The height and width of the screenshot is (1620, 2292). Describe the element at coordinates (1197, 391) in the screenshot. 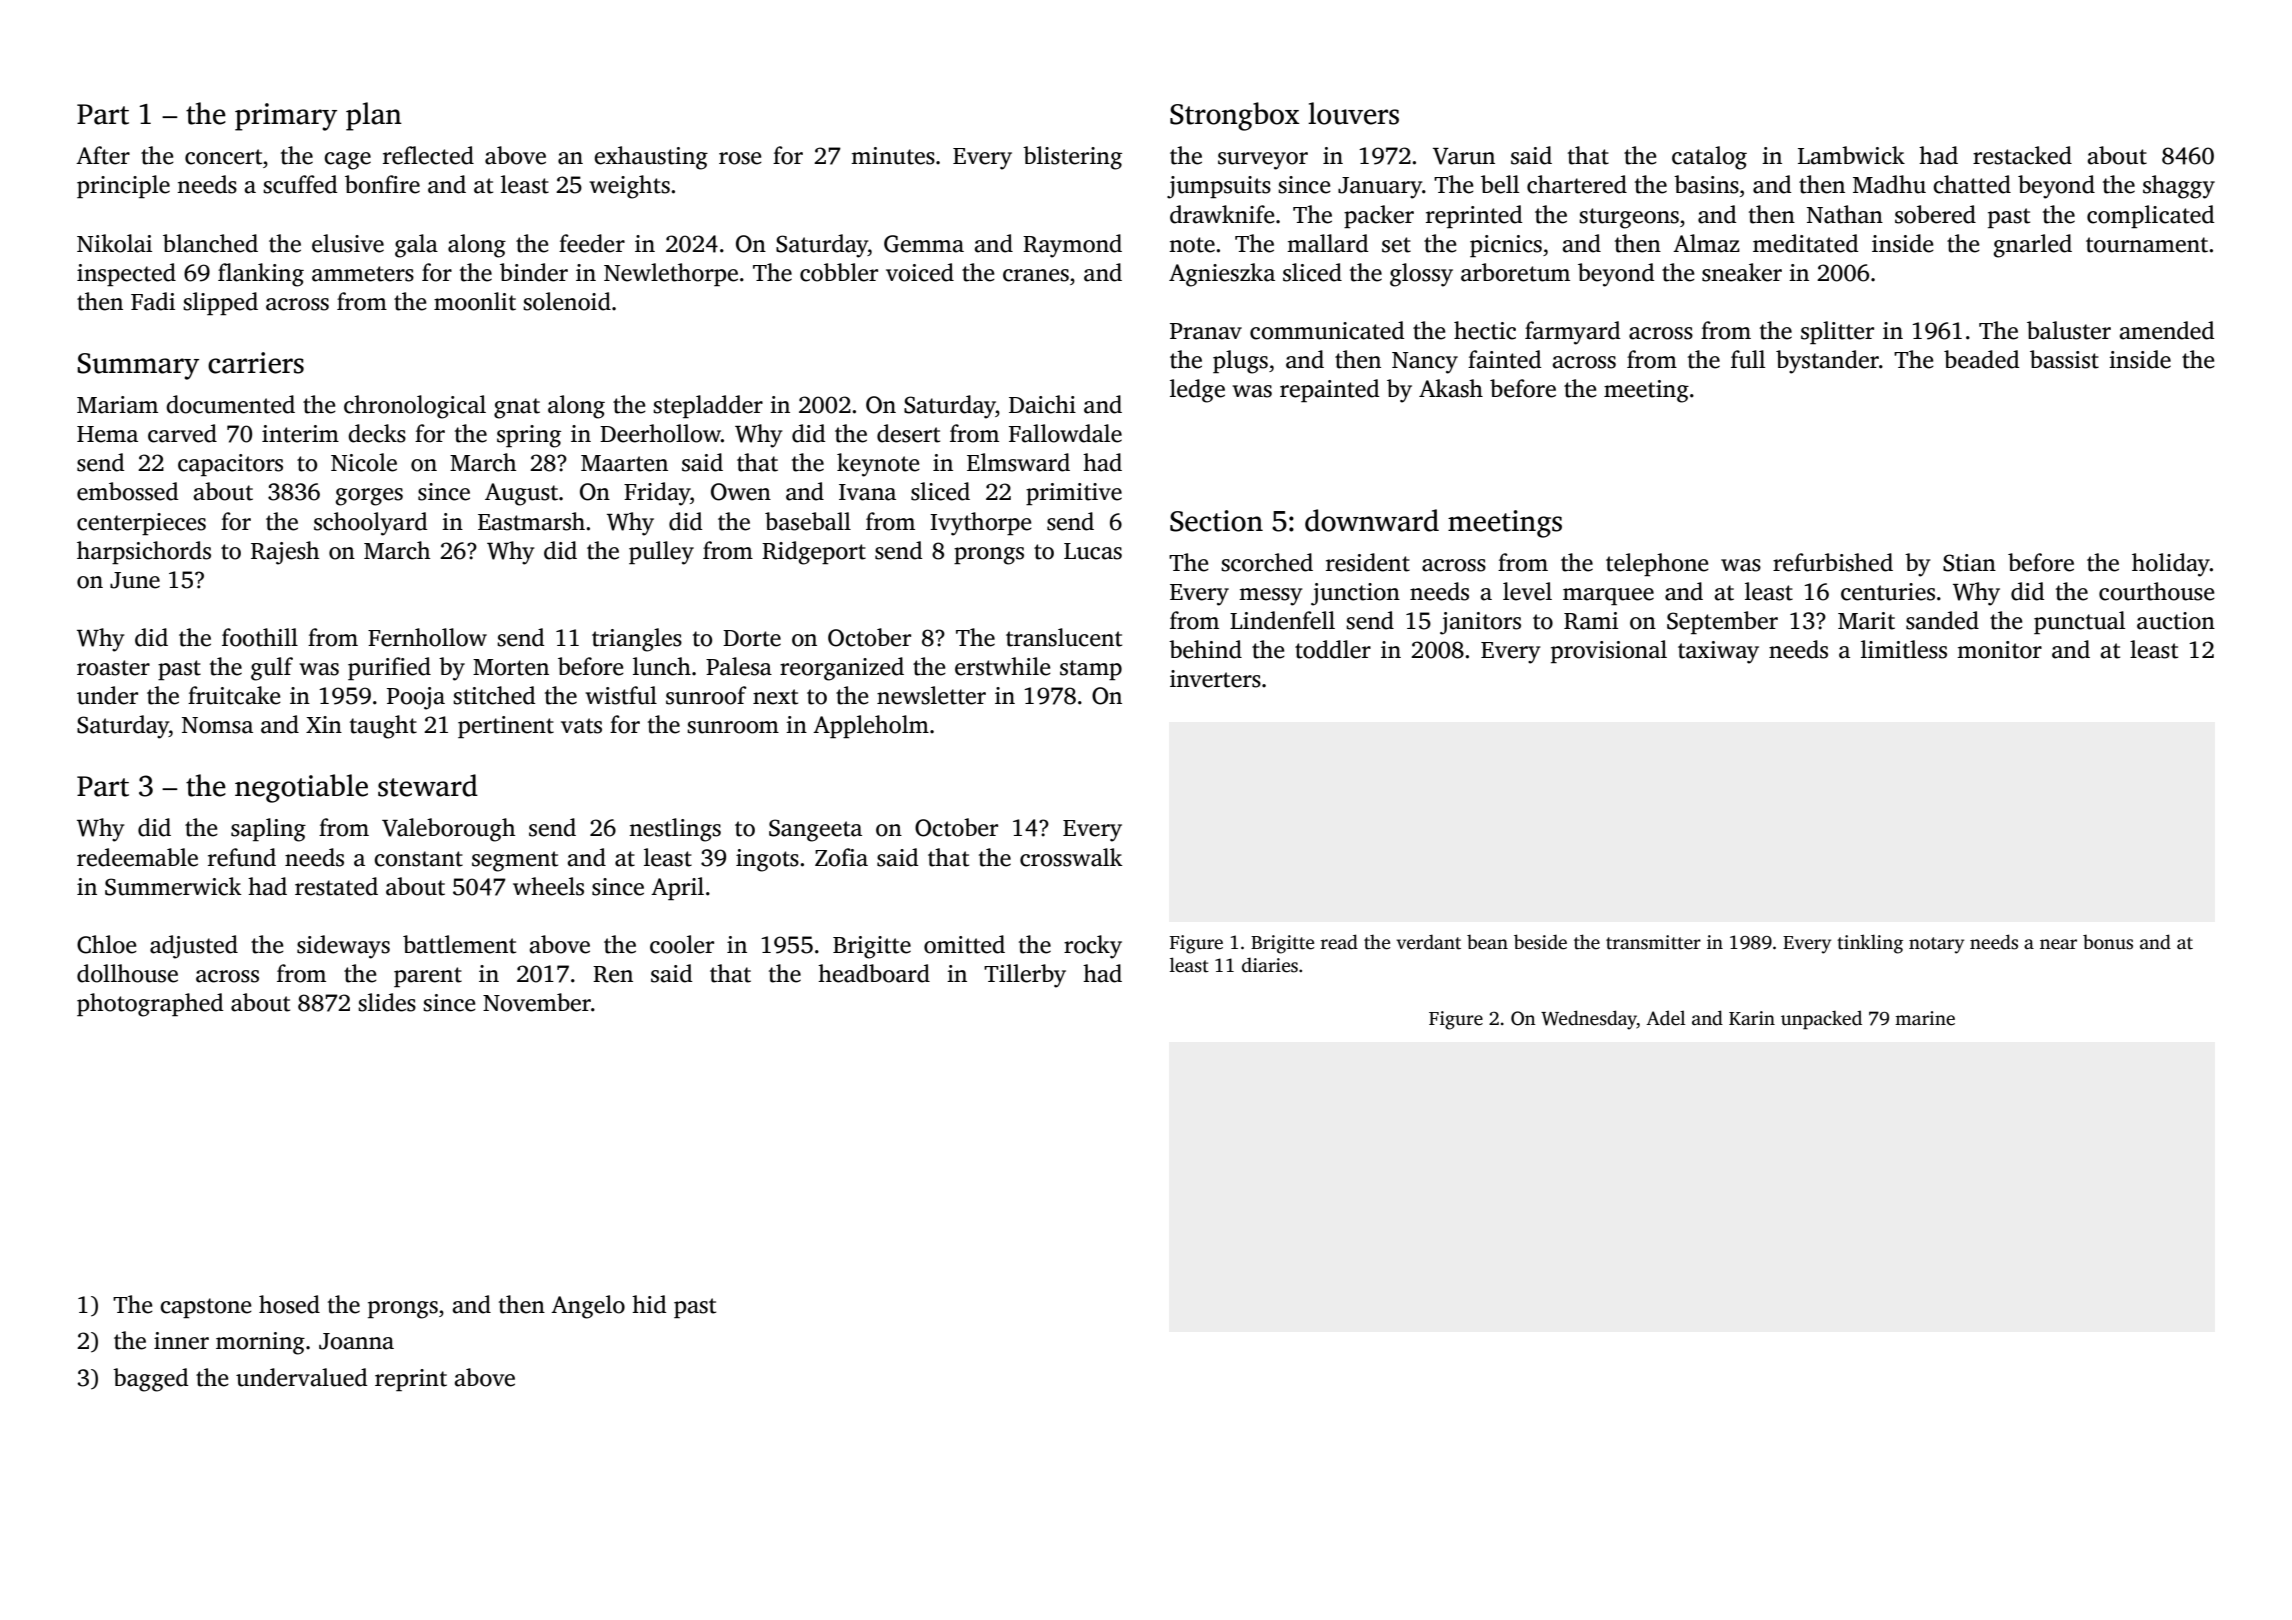

I see `ledge` at that location.
